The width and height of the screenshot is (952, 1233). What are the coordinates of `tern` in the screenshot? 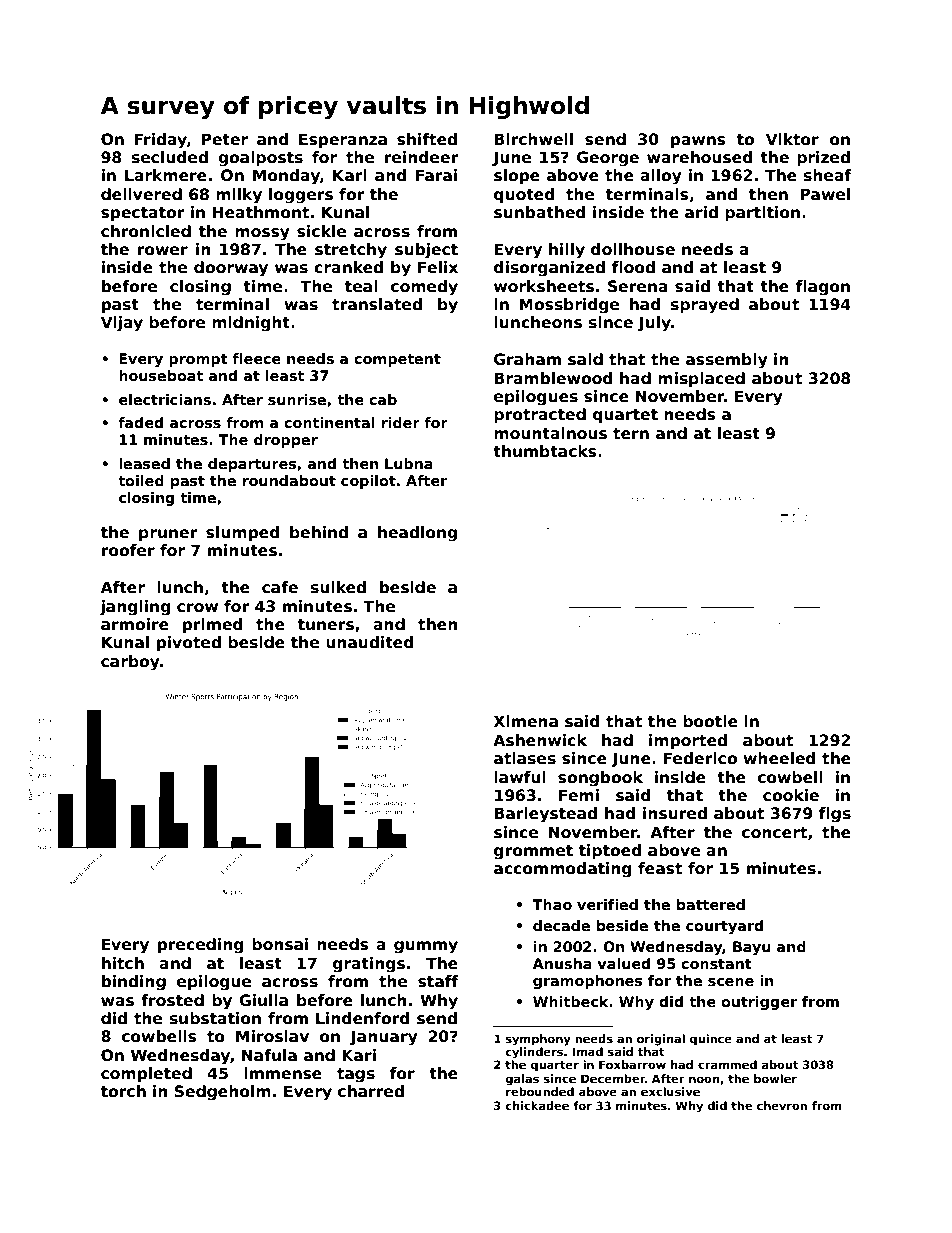 It's located at (631, 434).
